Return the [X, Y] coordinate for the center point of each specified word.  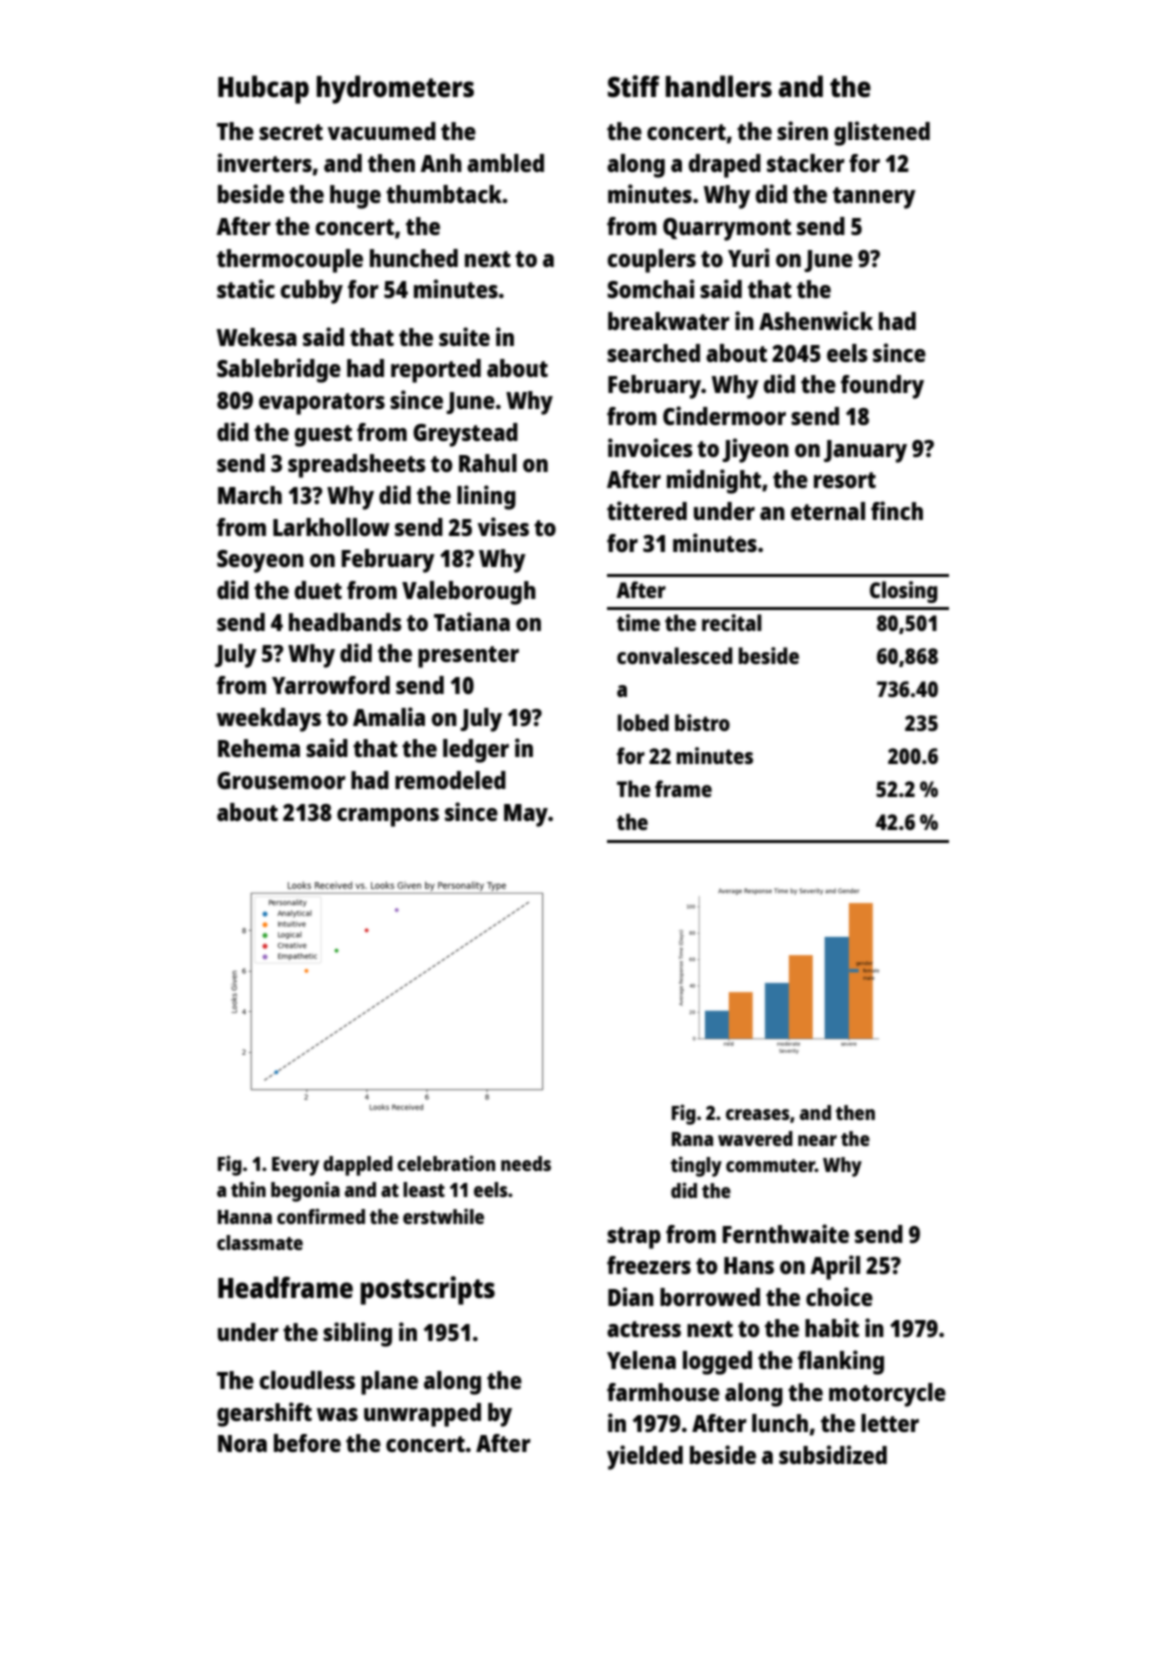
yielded [645, 1457]
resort [845, 480]
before [307, 1443]
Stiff [634, 86]
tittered [647, 510]
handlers [719, 86]
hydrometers [395, 89]
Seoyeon [260, 561]
